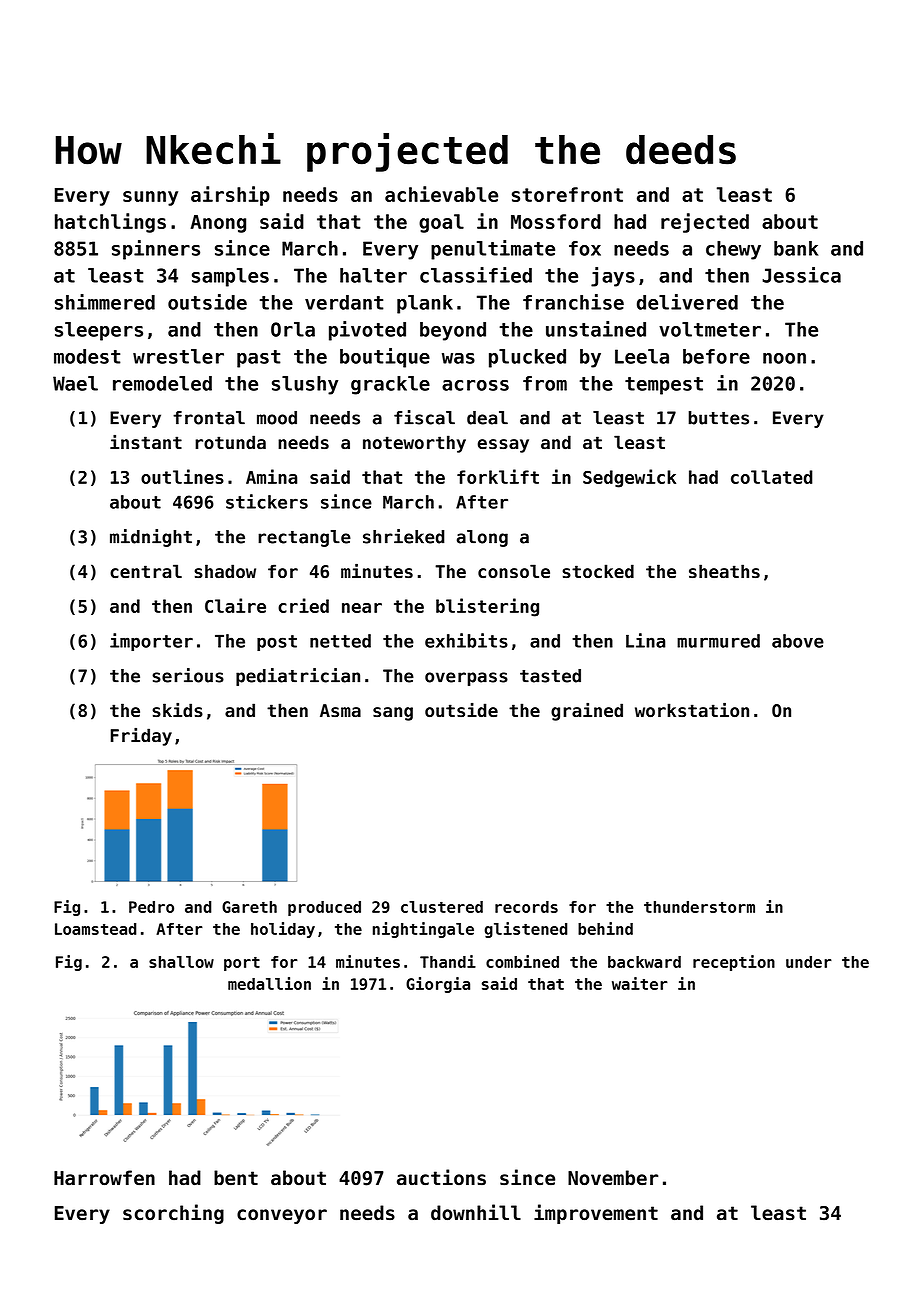 The height and width of the screenshot is (1314, 924). What do you see at coordinates (466, 679) in the screenshot?
I see `overpass` at bounding box center [466, 679].
